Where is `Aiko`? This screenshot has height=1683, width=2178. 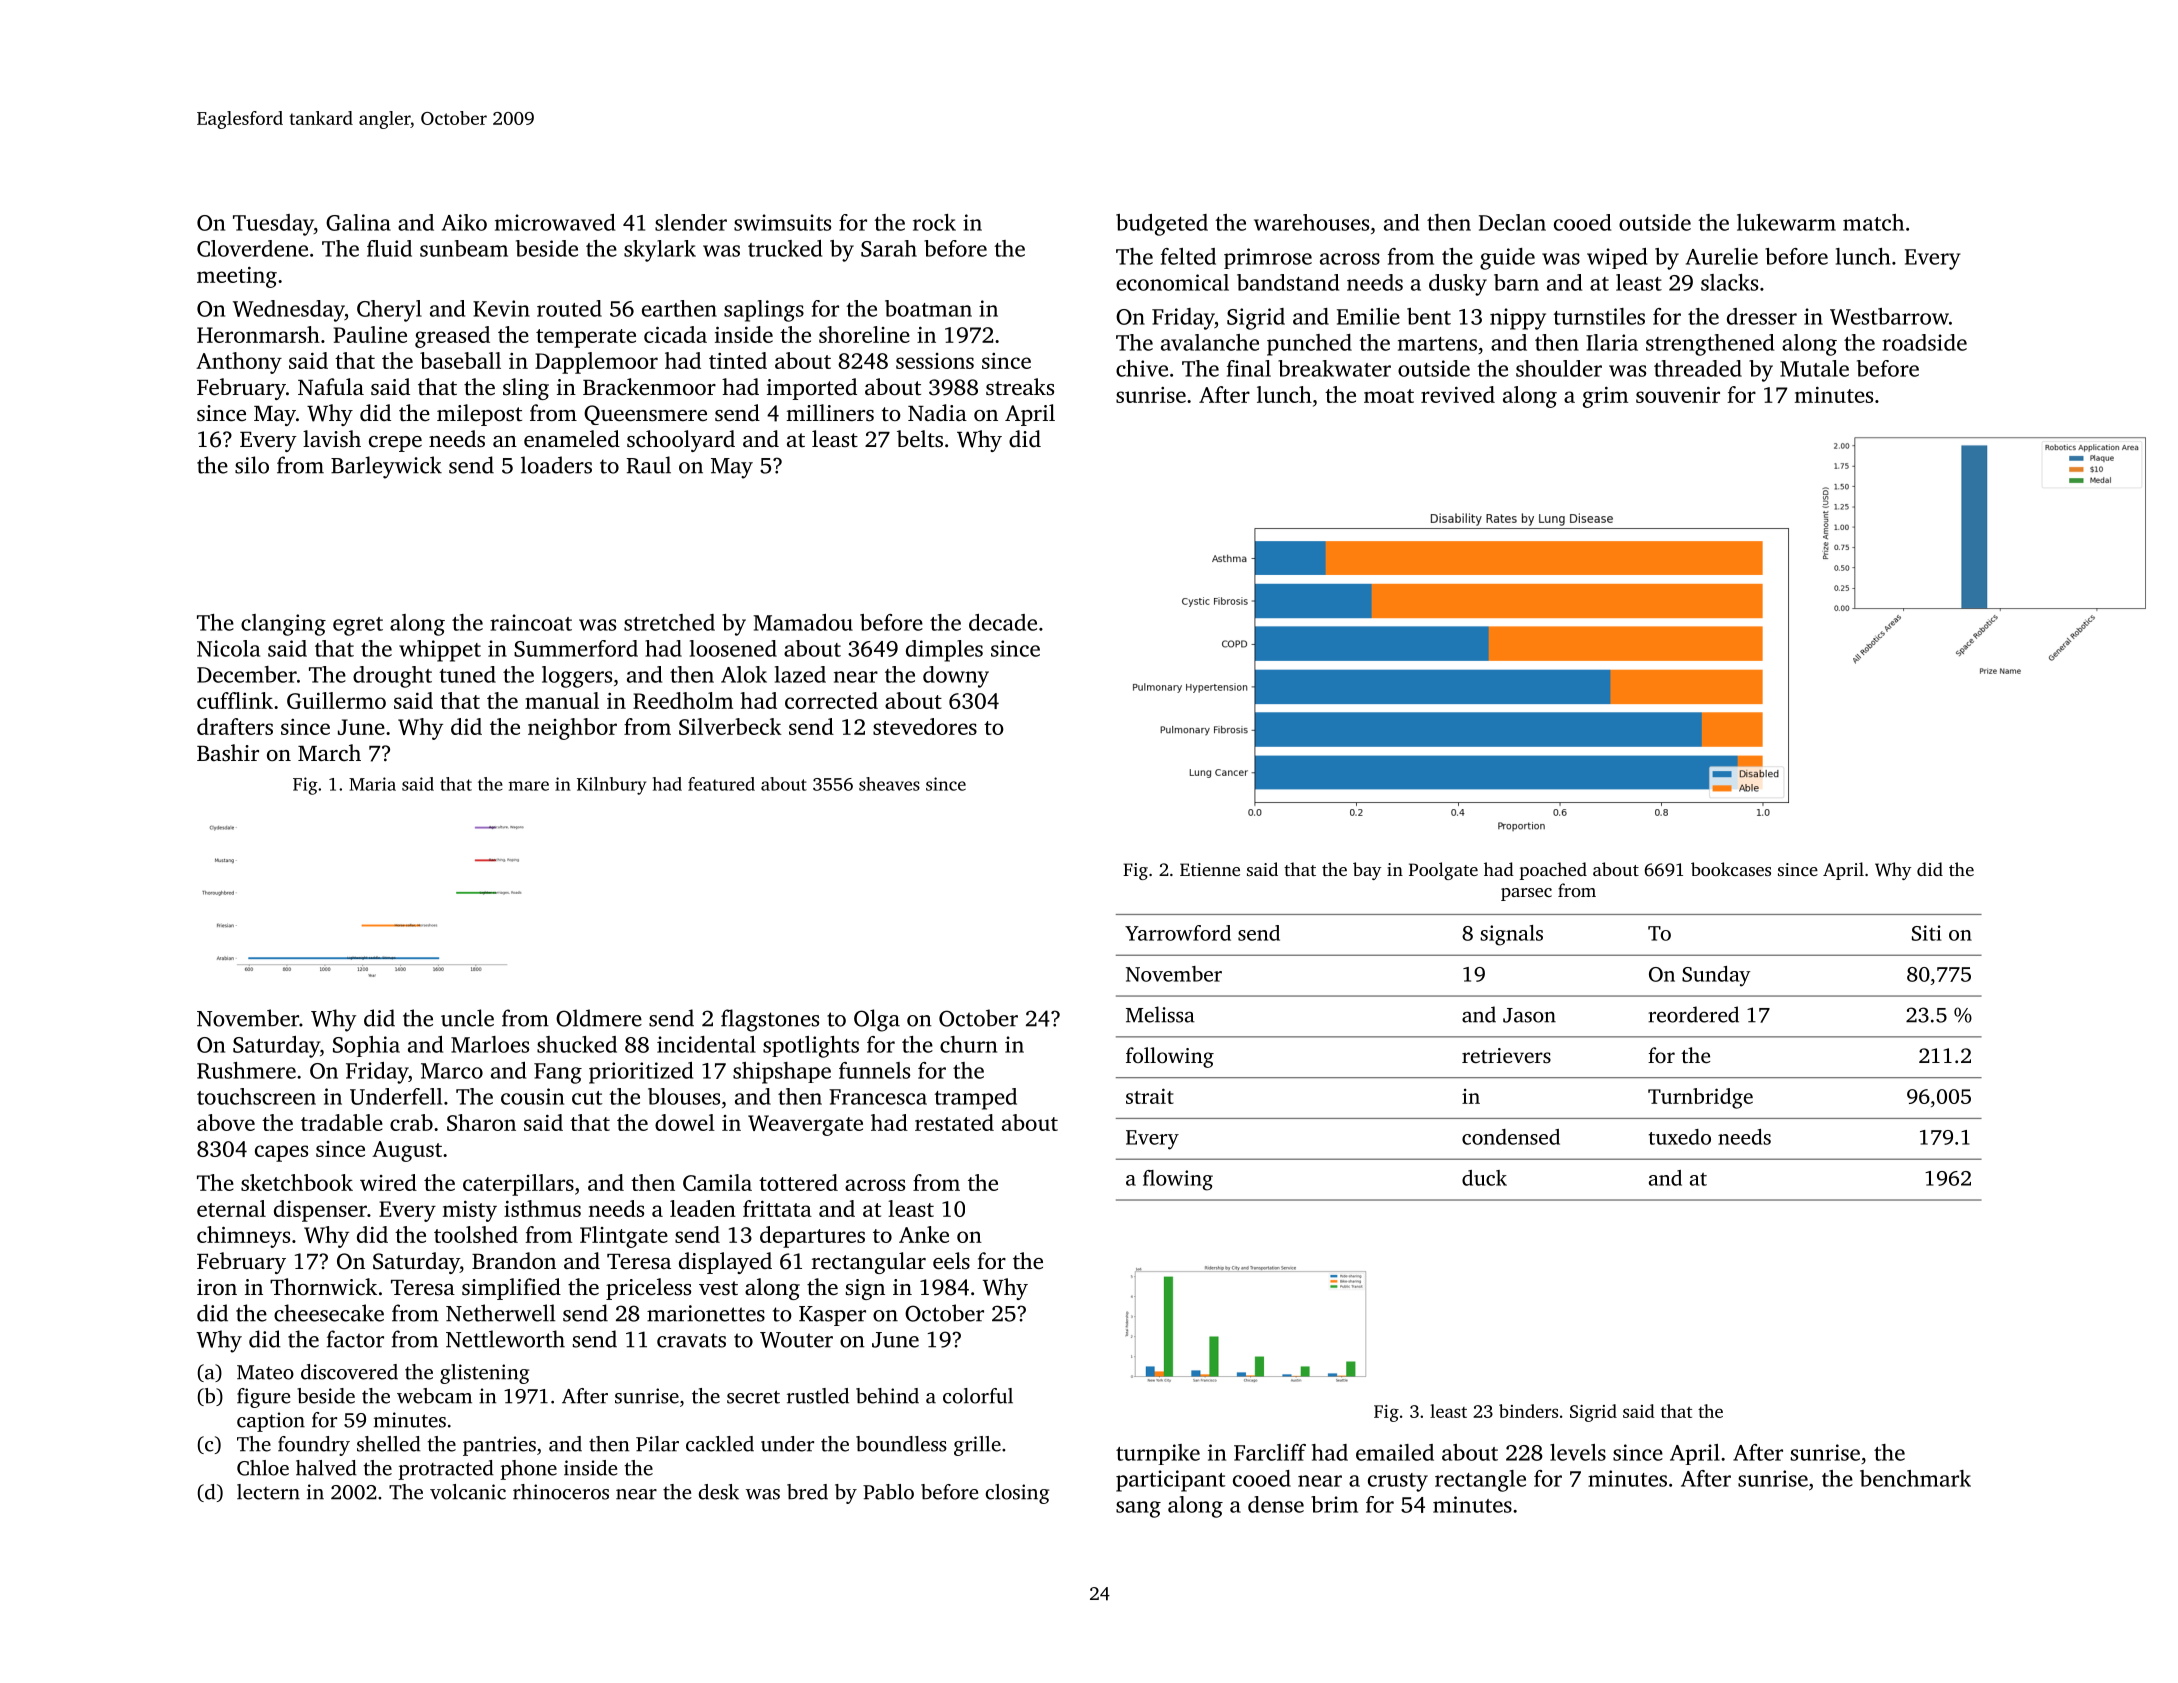 Aiko is located at coordinates (464, 222).
